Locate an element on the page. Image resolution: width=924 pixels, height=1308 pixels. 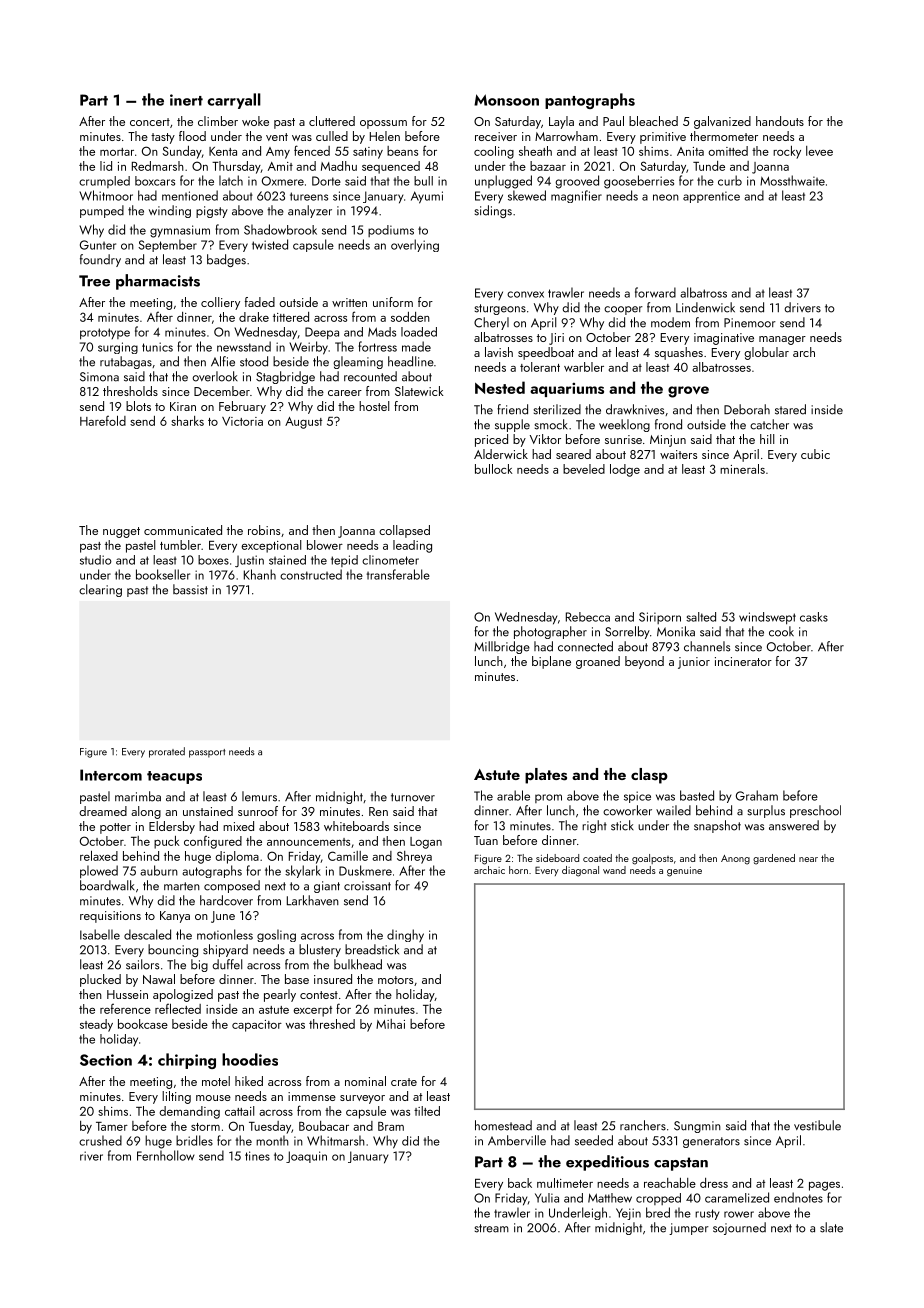
preschool is located at coordinates (815, 811).
